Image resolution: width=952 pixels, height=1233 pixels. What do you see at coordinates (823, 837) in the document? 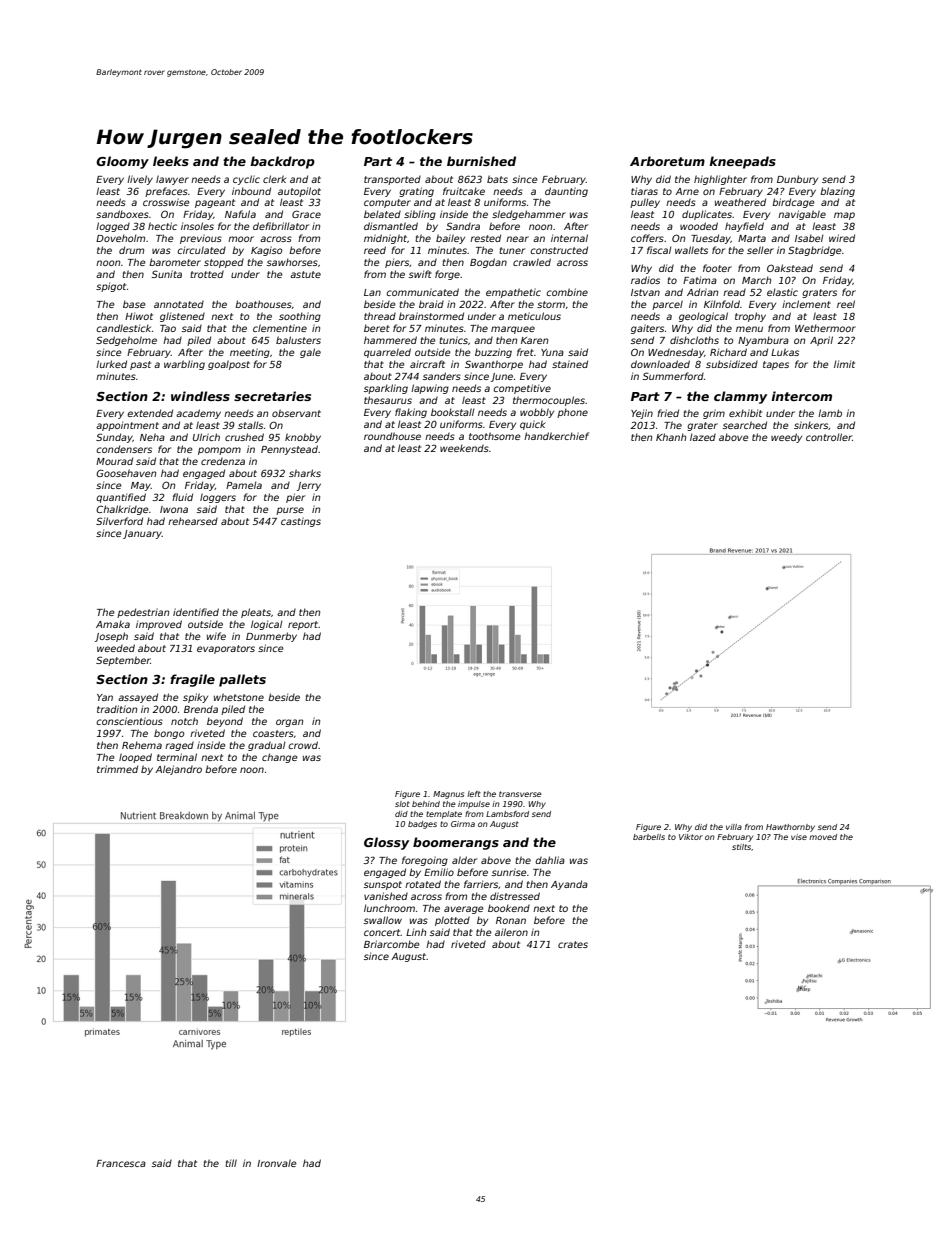
I see `moved` at bounding box center [823, 837].
